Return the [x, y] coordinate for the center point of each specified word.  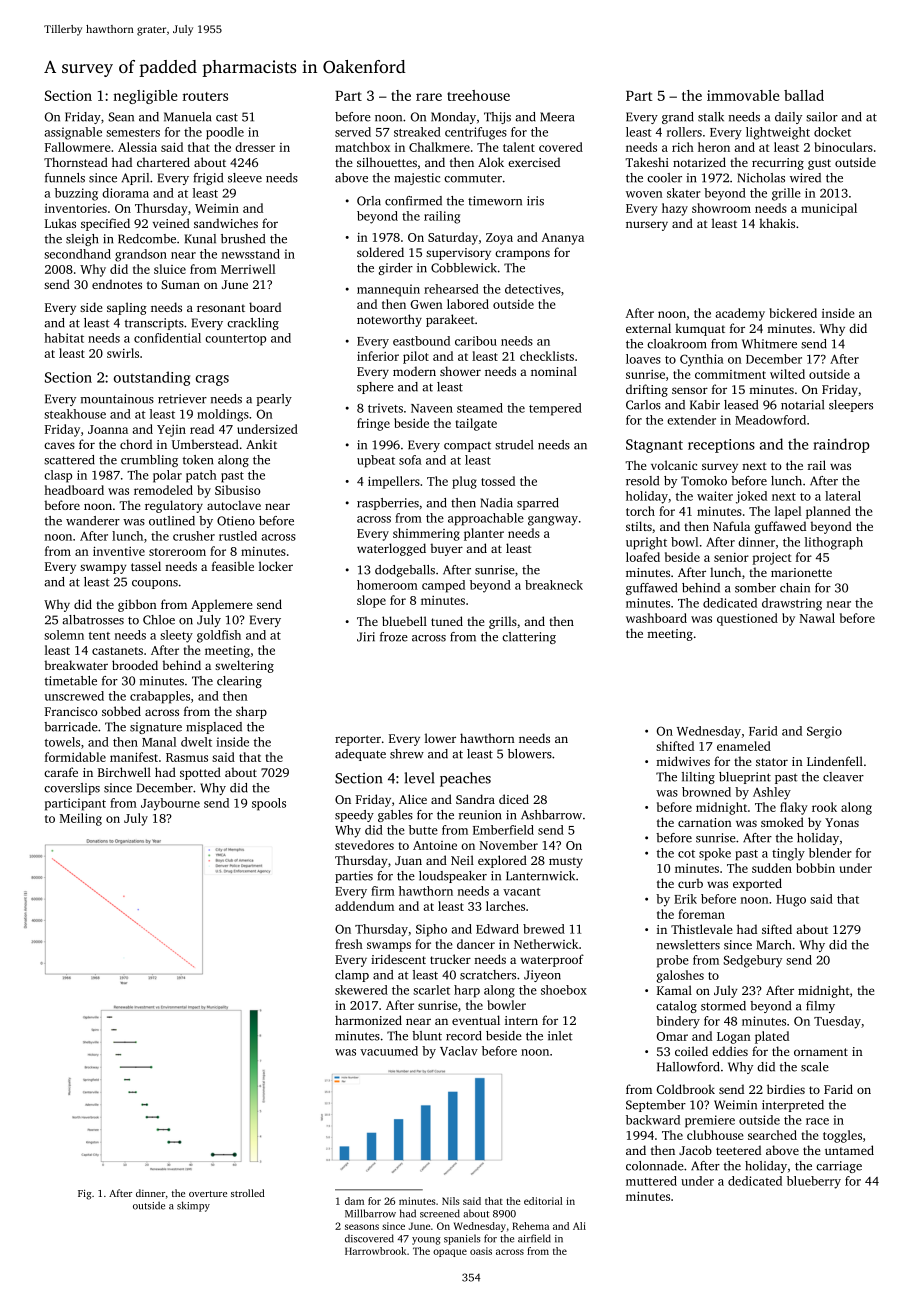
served [353, 132]
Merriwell [248, 269]
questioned [747, 619]
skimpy [193, 1206]
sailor [822, 117]
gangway [553, 521]
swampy [103, 569]
